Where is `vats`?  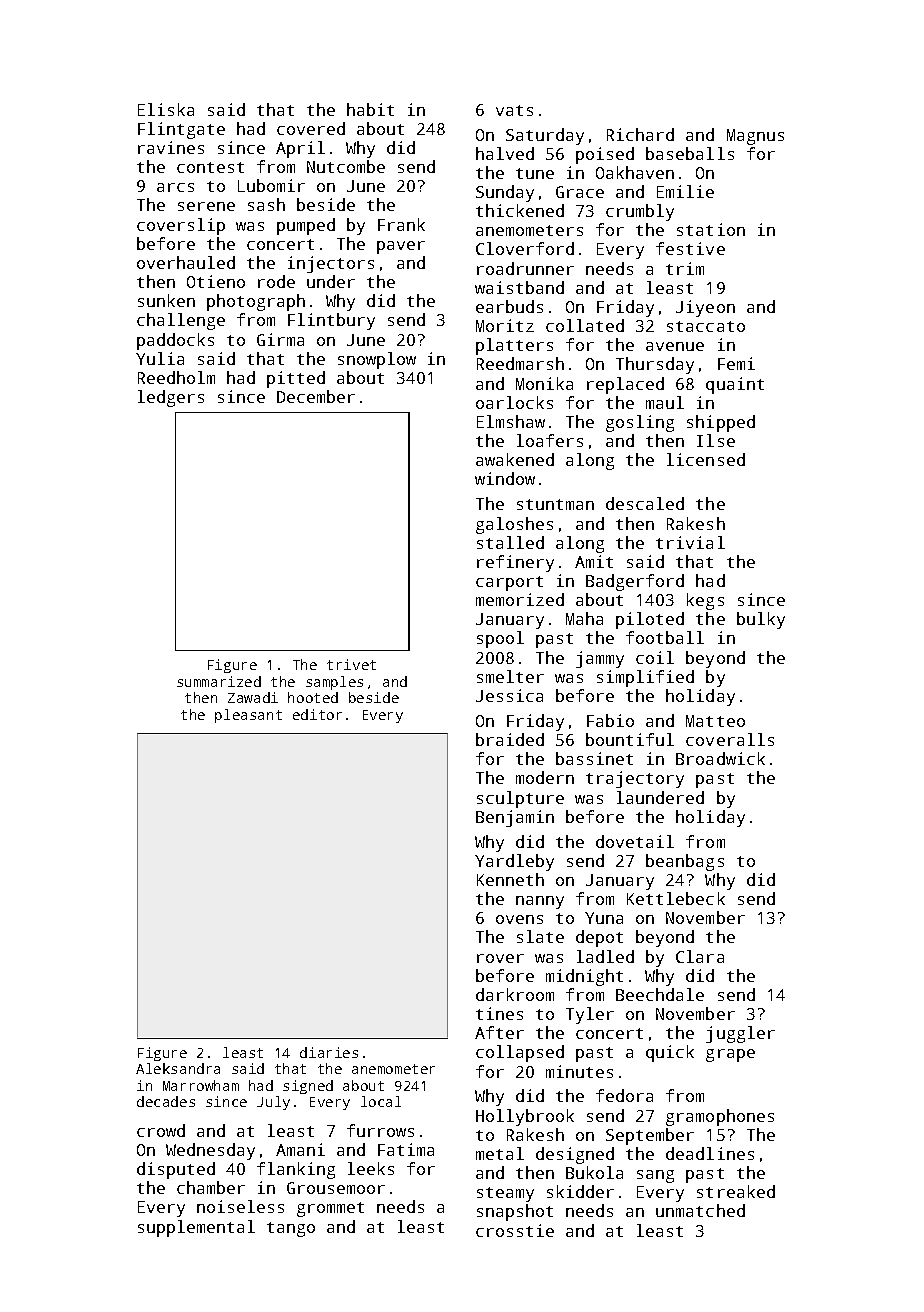 vats is located at coordinates (514, 110).
